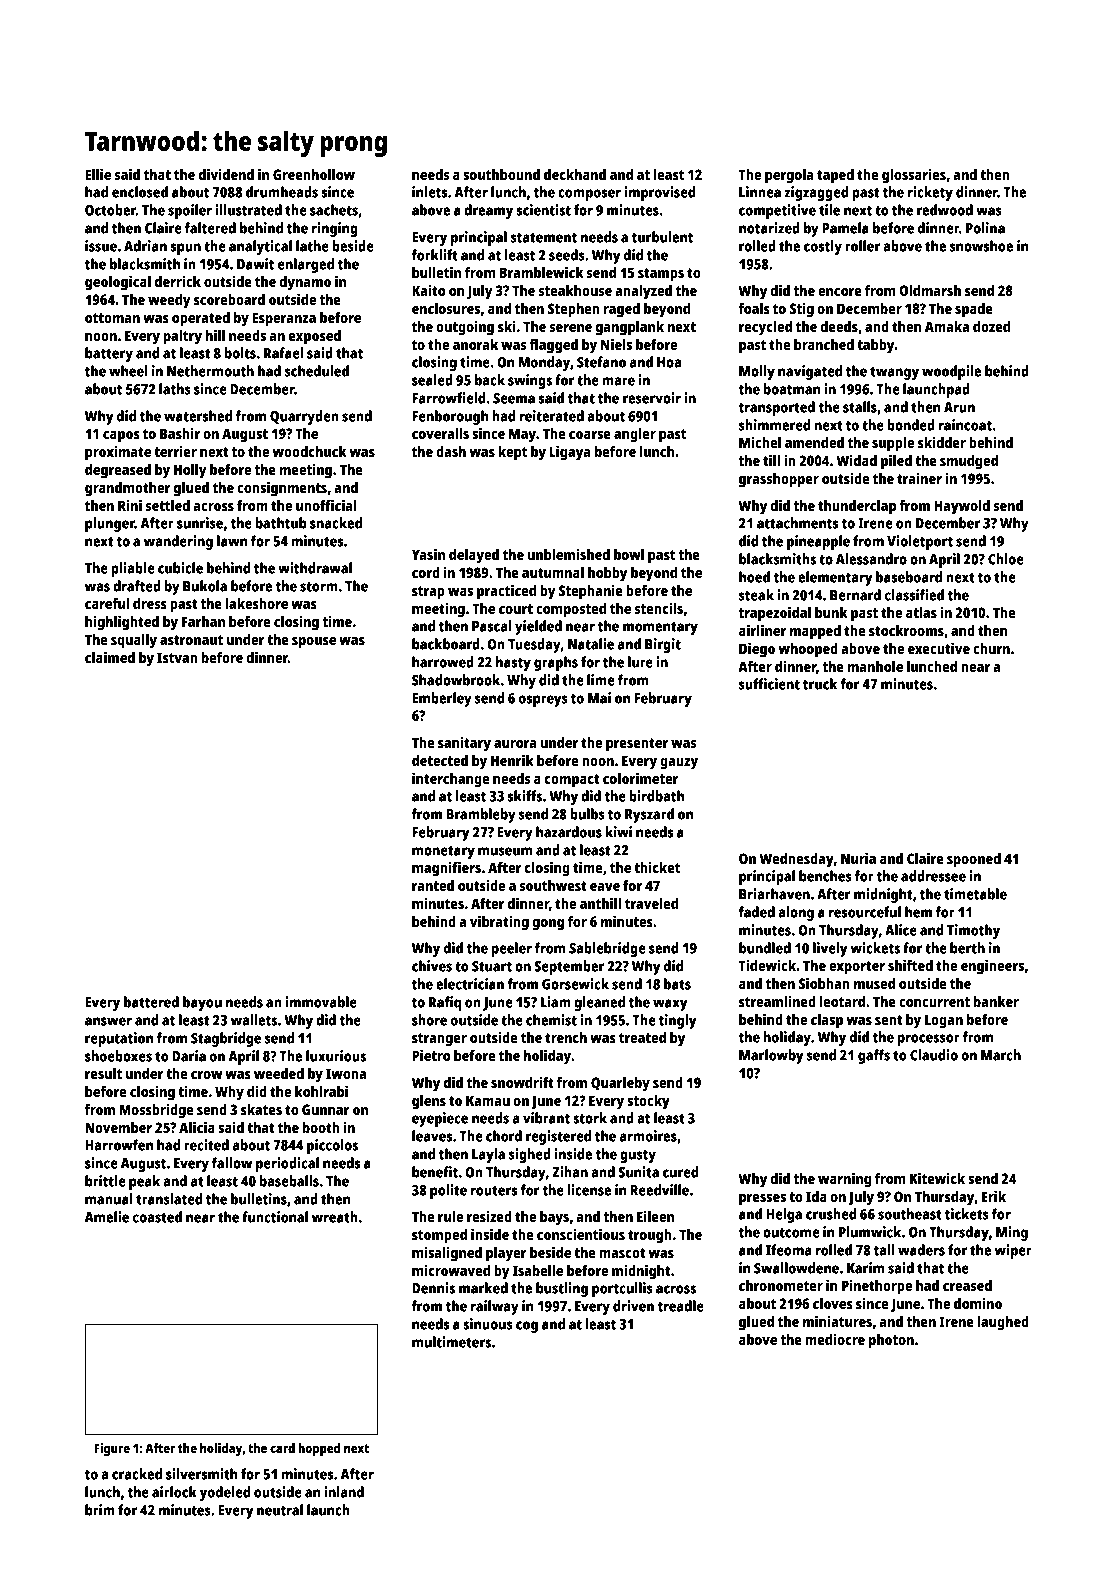 This screenshot has width=1117, height=1580. I want to click on banker, so click(996, 1001).
